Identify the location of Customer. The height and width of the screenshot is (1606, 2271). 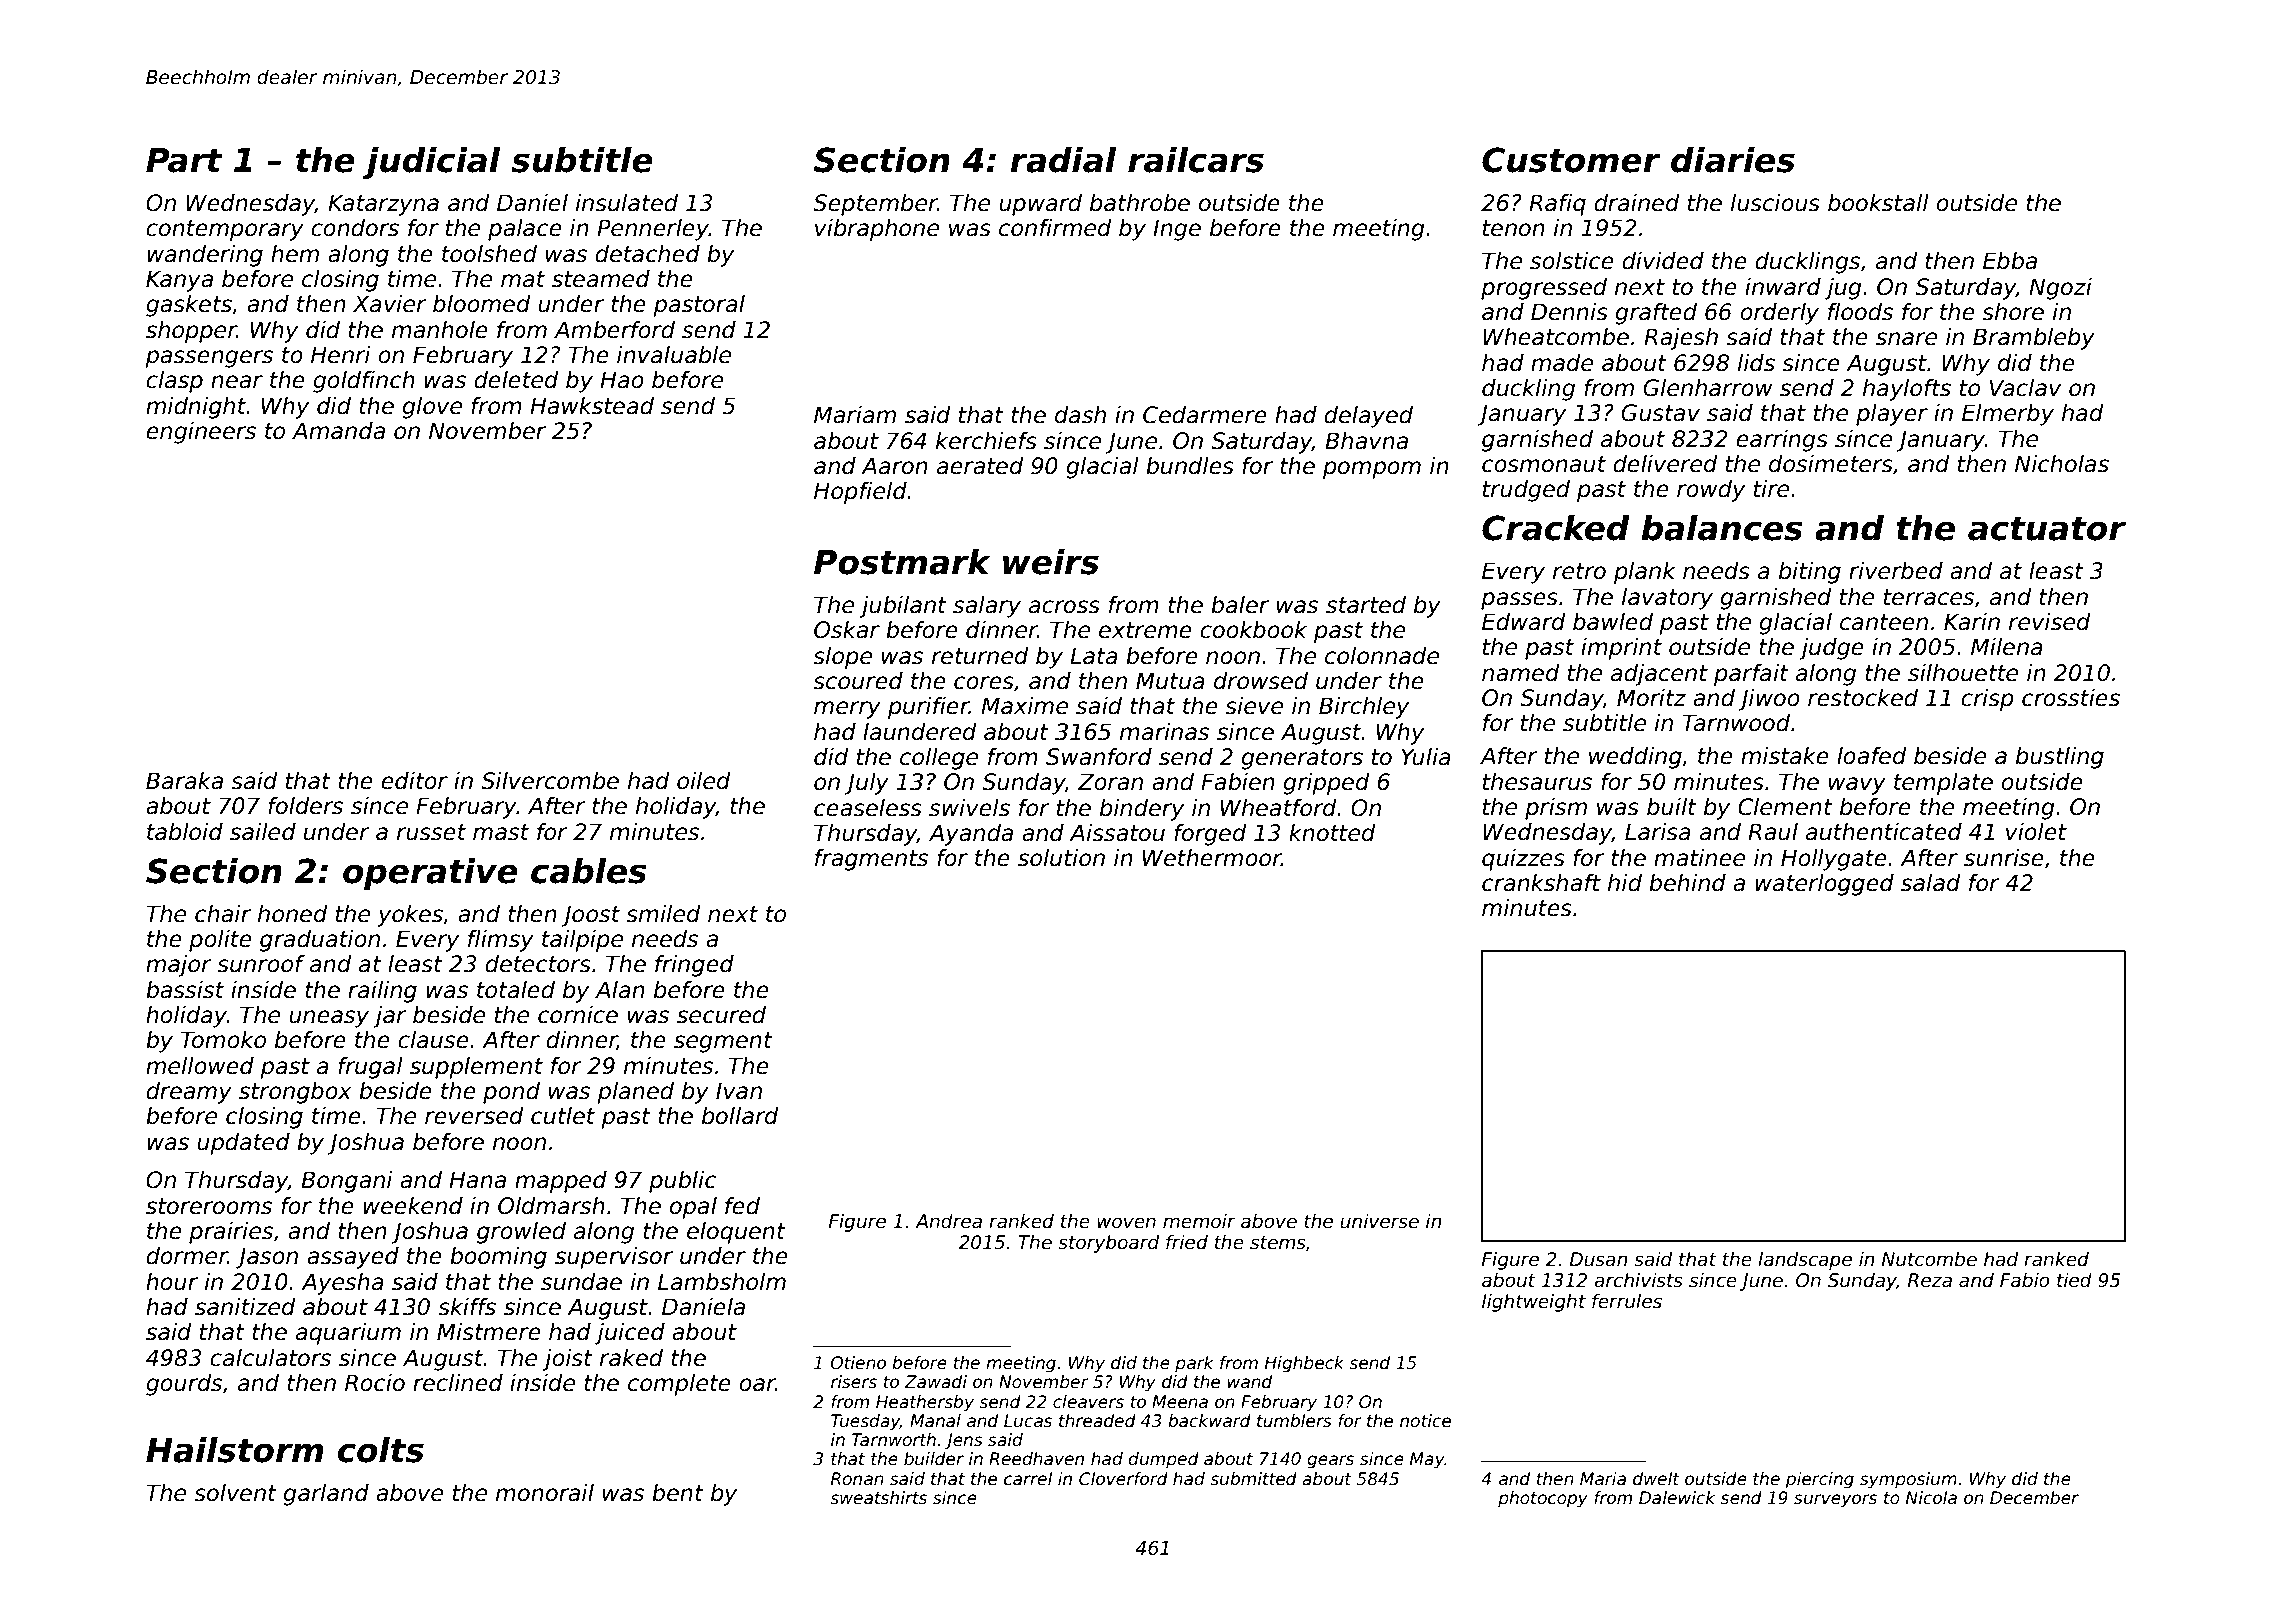
(1571, 160).
